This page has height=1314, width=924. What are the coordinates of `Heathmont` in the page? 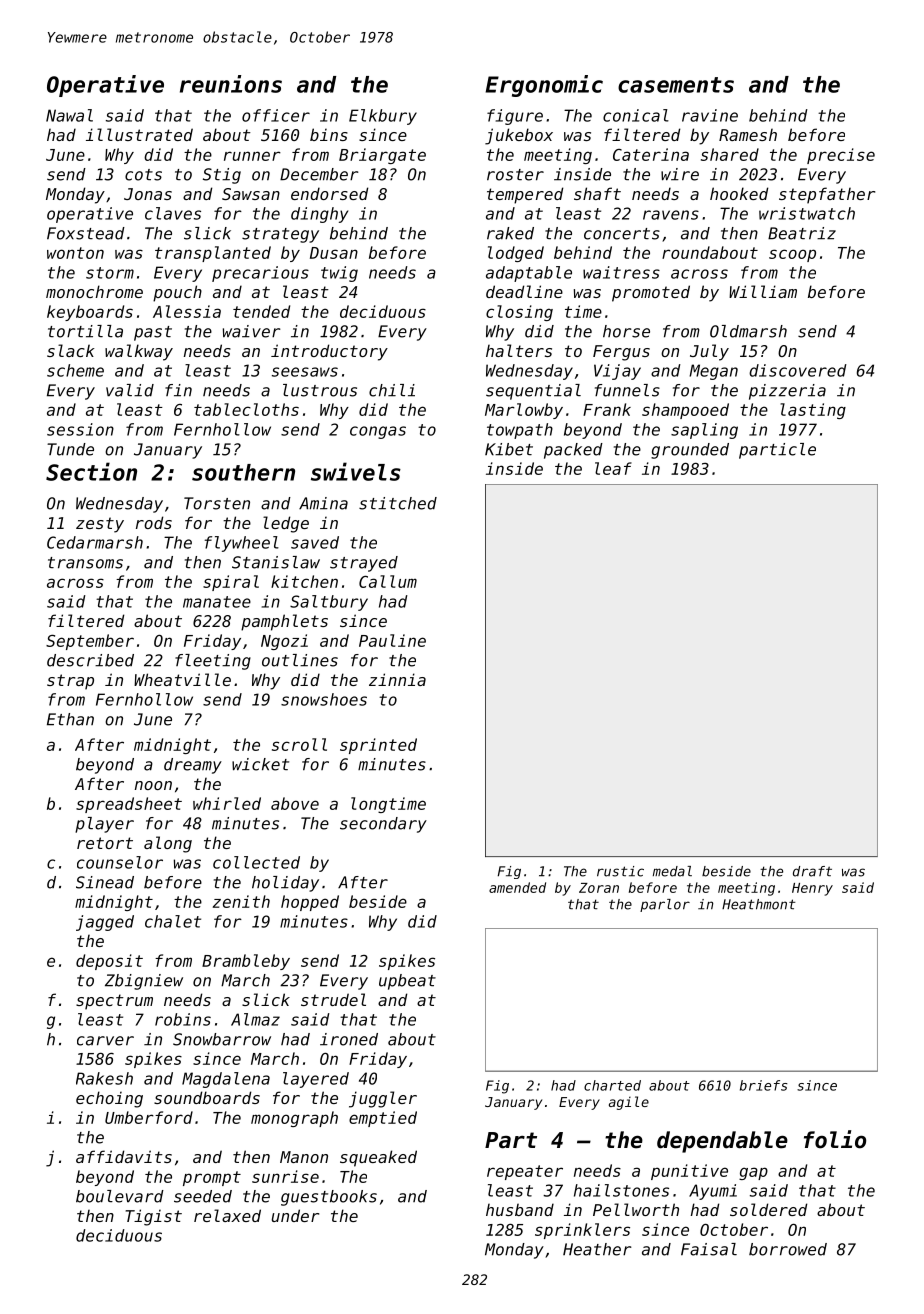 It's located at (759, 904).
